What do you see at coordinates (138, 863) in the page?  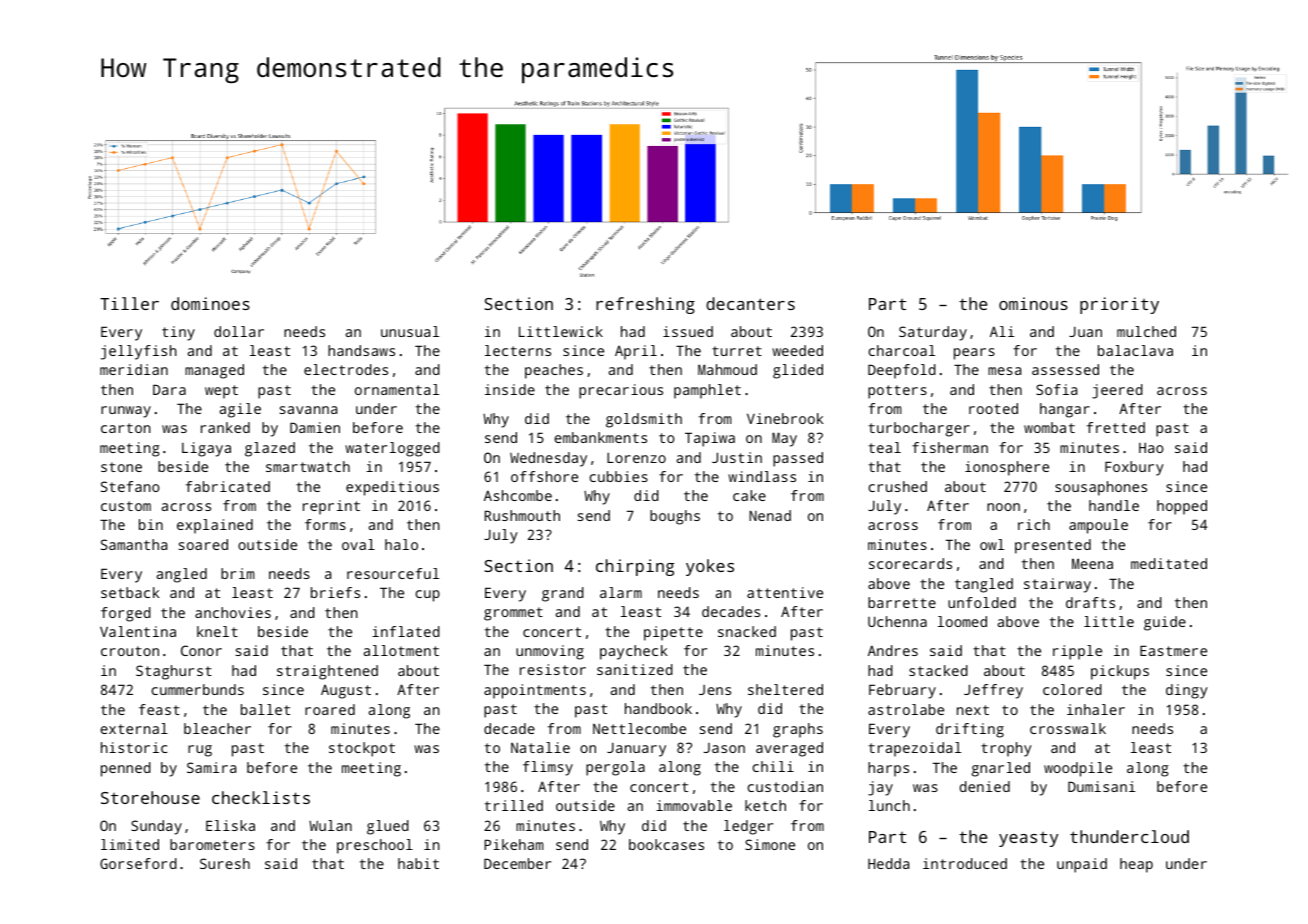 I see `Gorseford` at bounding box center [138, 863].
